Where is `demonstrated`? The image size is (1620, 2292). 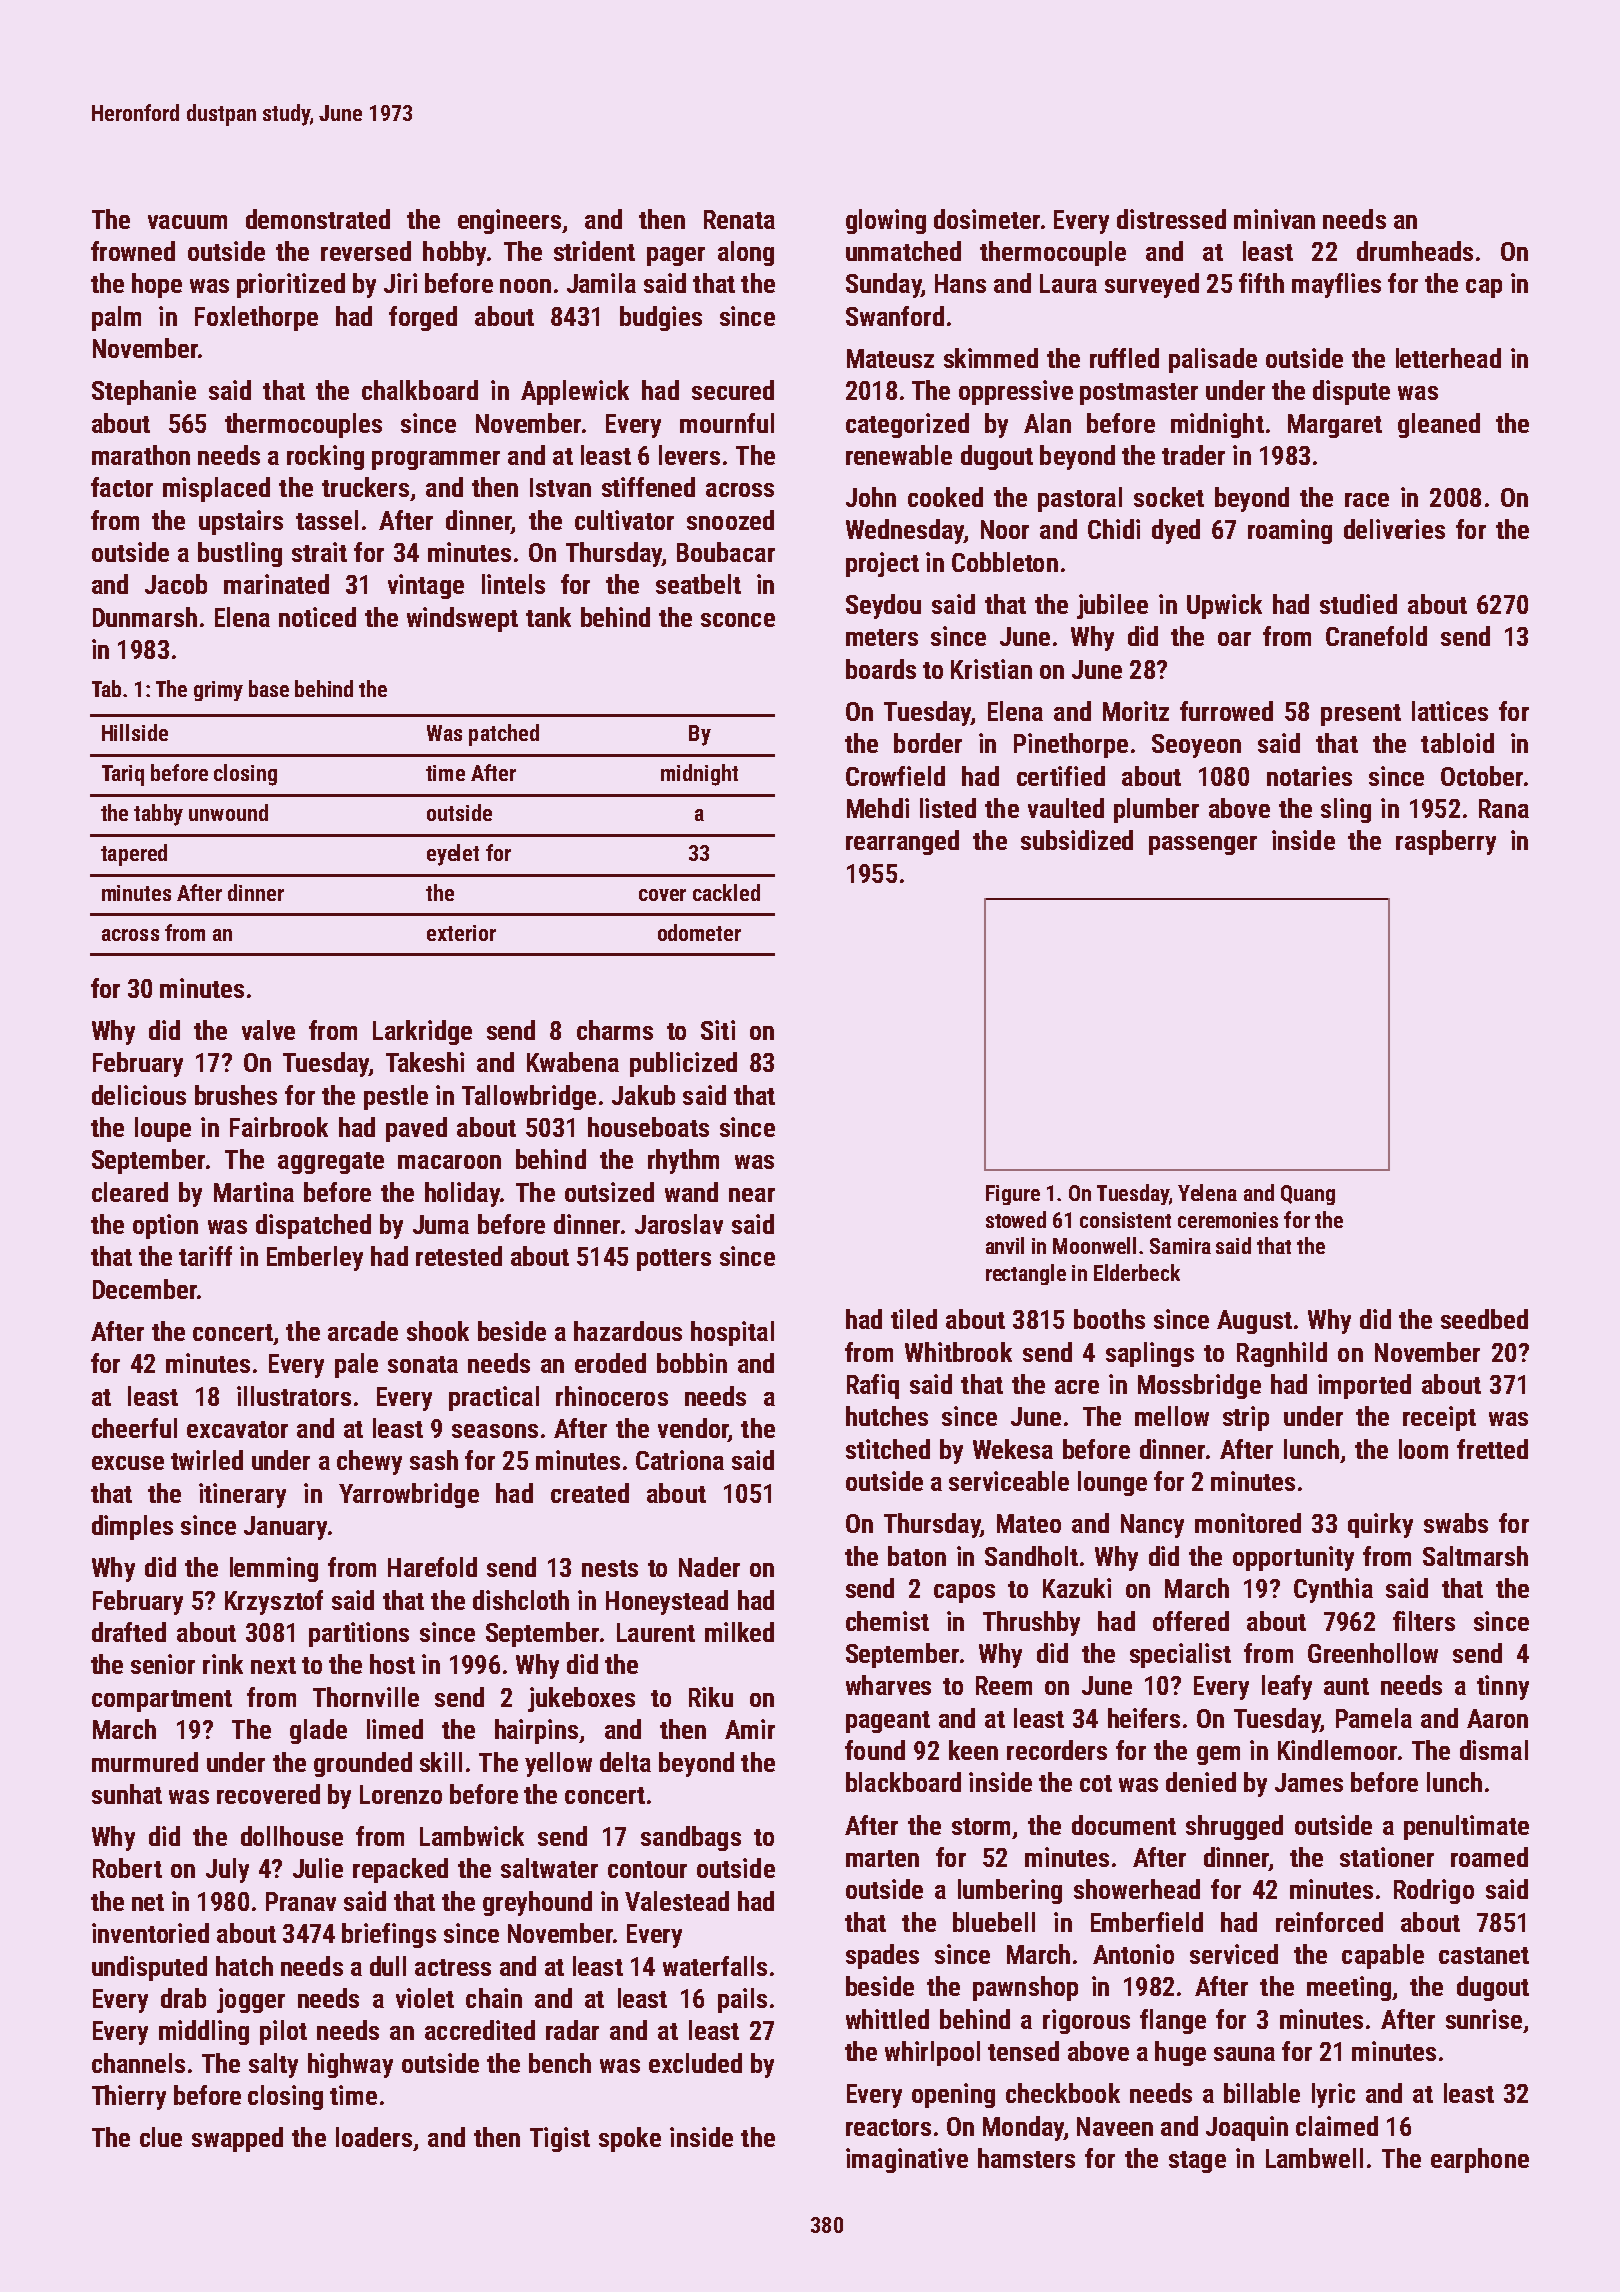
demonstrated is located at coordinates (318, 219).
